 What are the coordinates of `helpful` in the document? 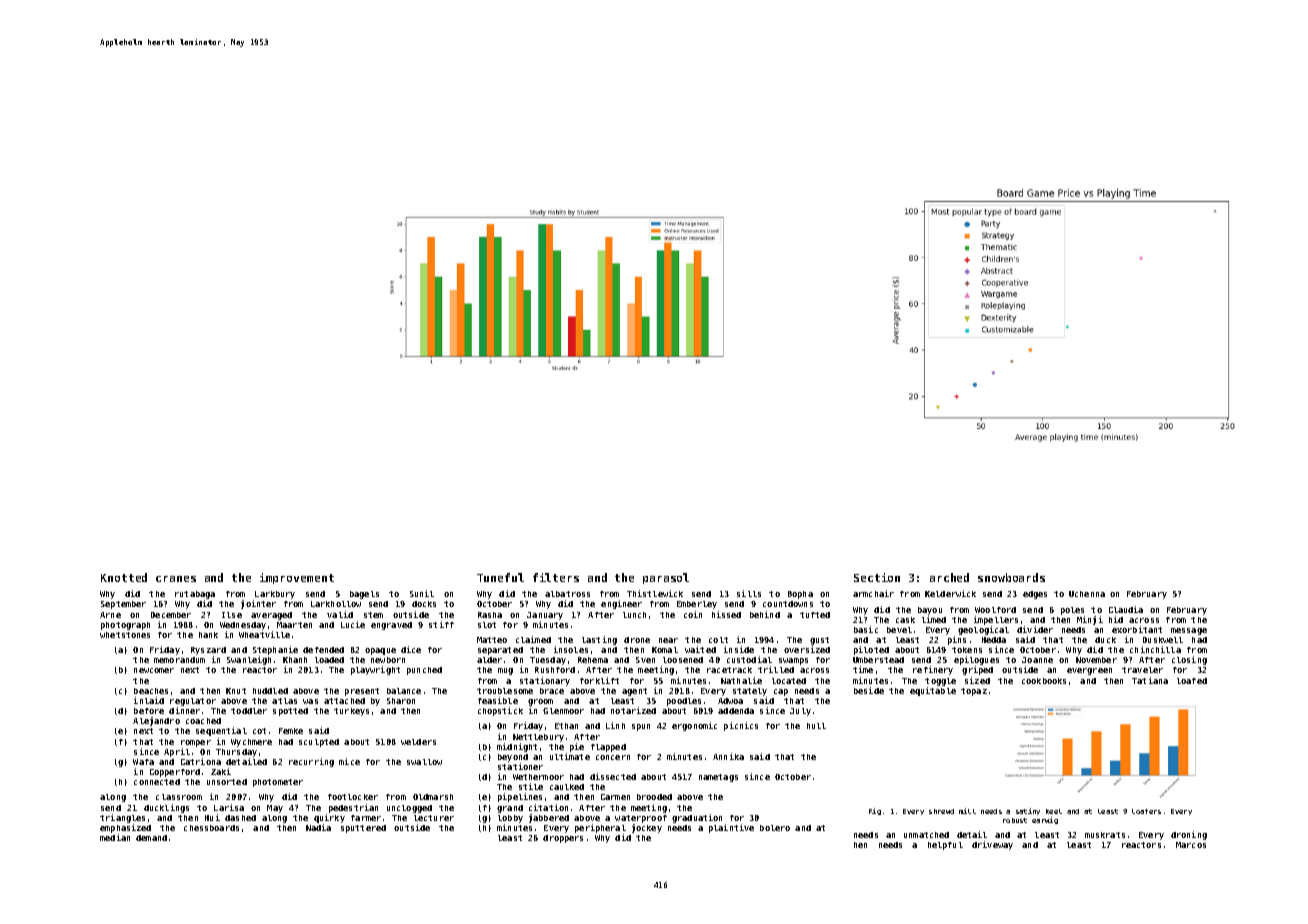 It's located at (945, 846).
